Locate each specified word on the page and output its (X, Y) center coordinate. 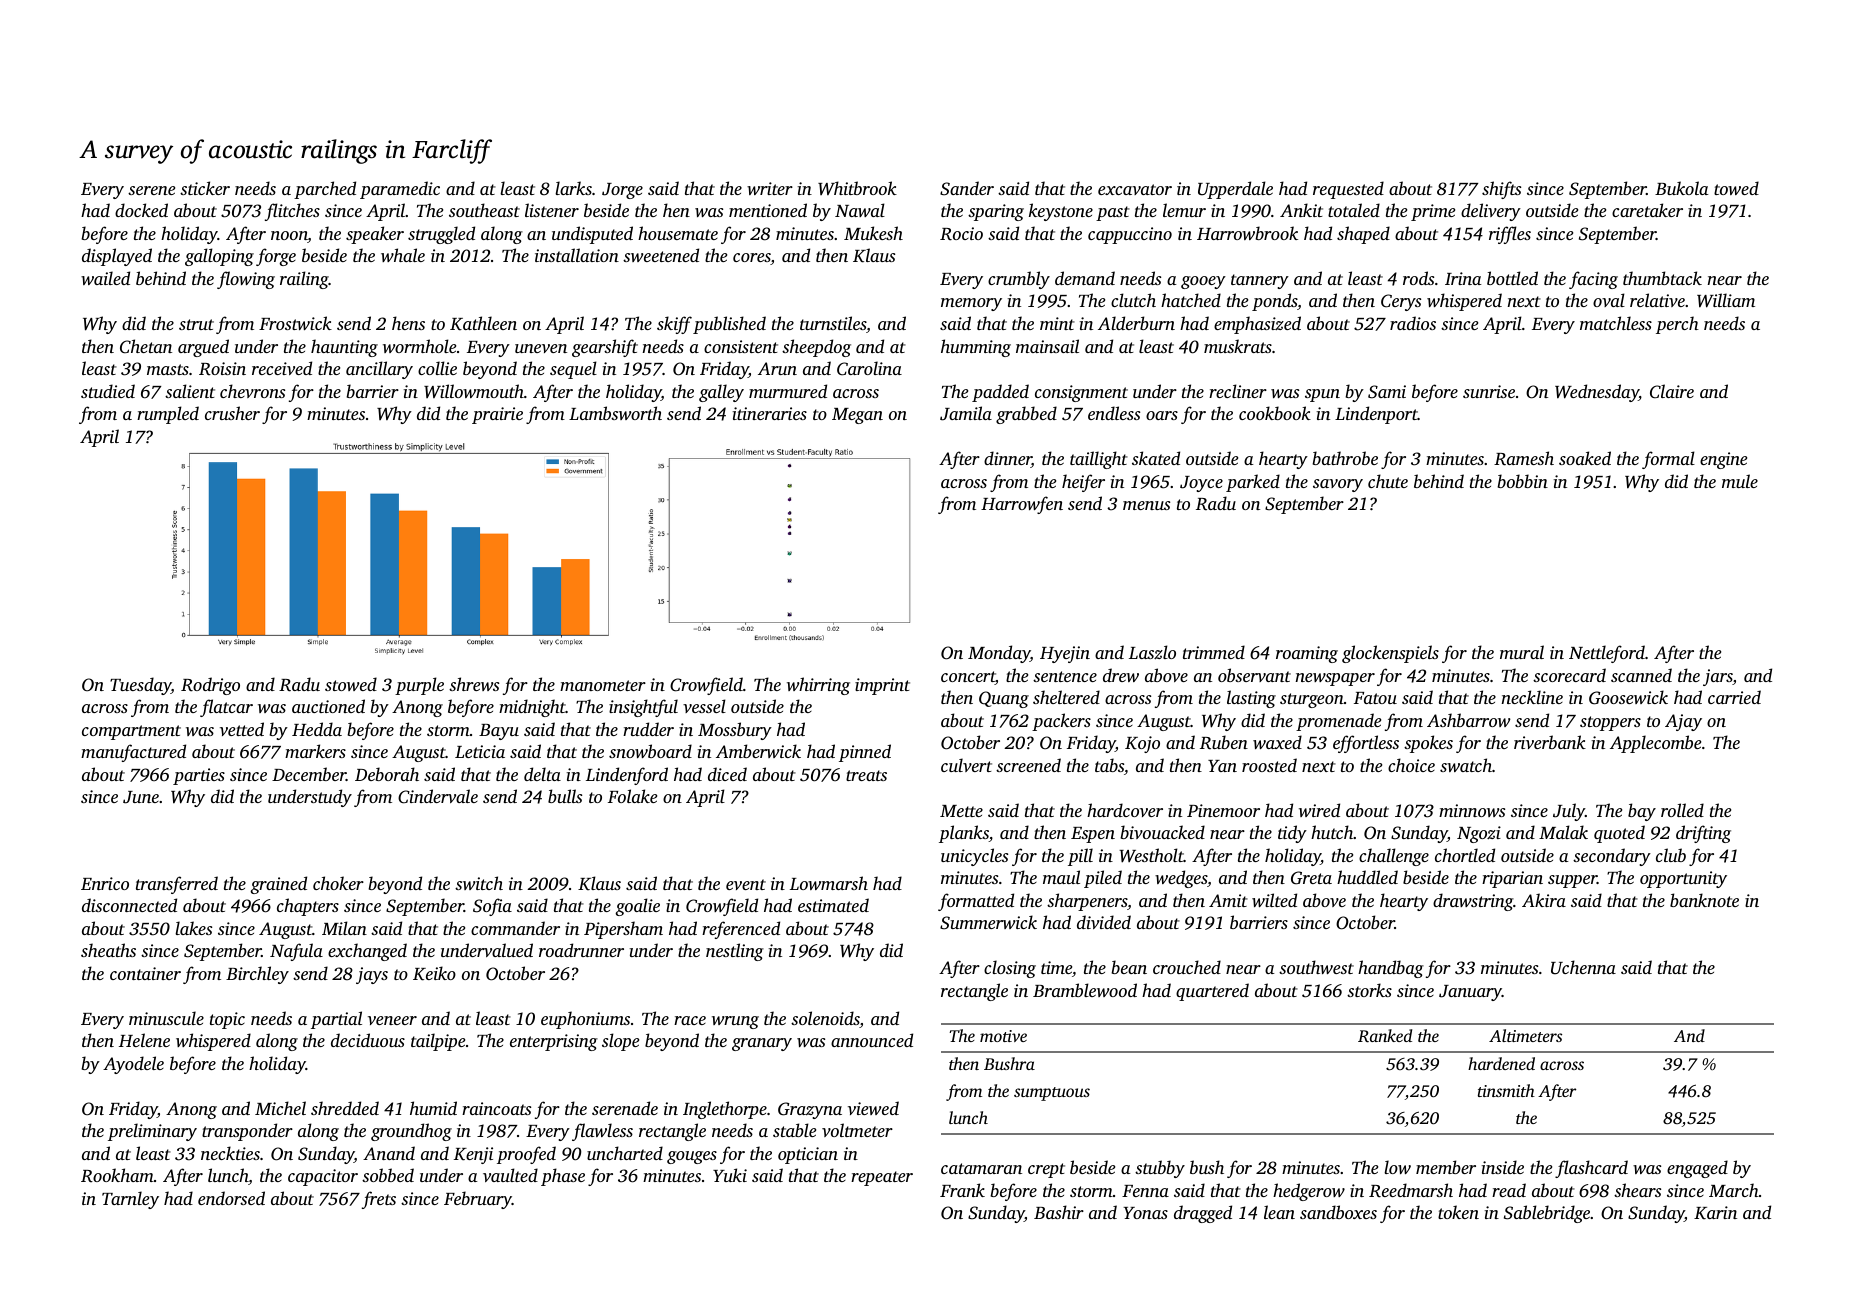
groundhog (411, 1132)
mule (1740, 481)
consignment (1081, 393)
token (1458, 1212)
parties (199, 776)
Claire (1672, 391)
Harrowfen (1022, 505)
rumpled (168, 415)
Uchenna (1583, 967)
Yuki (730, 1175)
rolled (1682, 810)
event (746, 884)
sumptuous (1052, 1094)
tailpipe (438, 1042)
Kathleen (483, 323)
